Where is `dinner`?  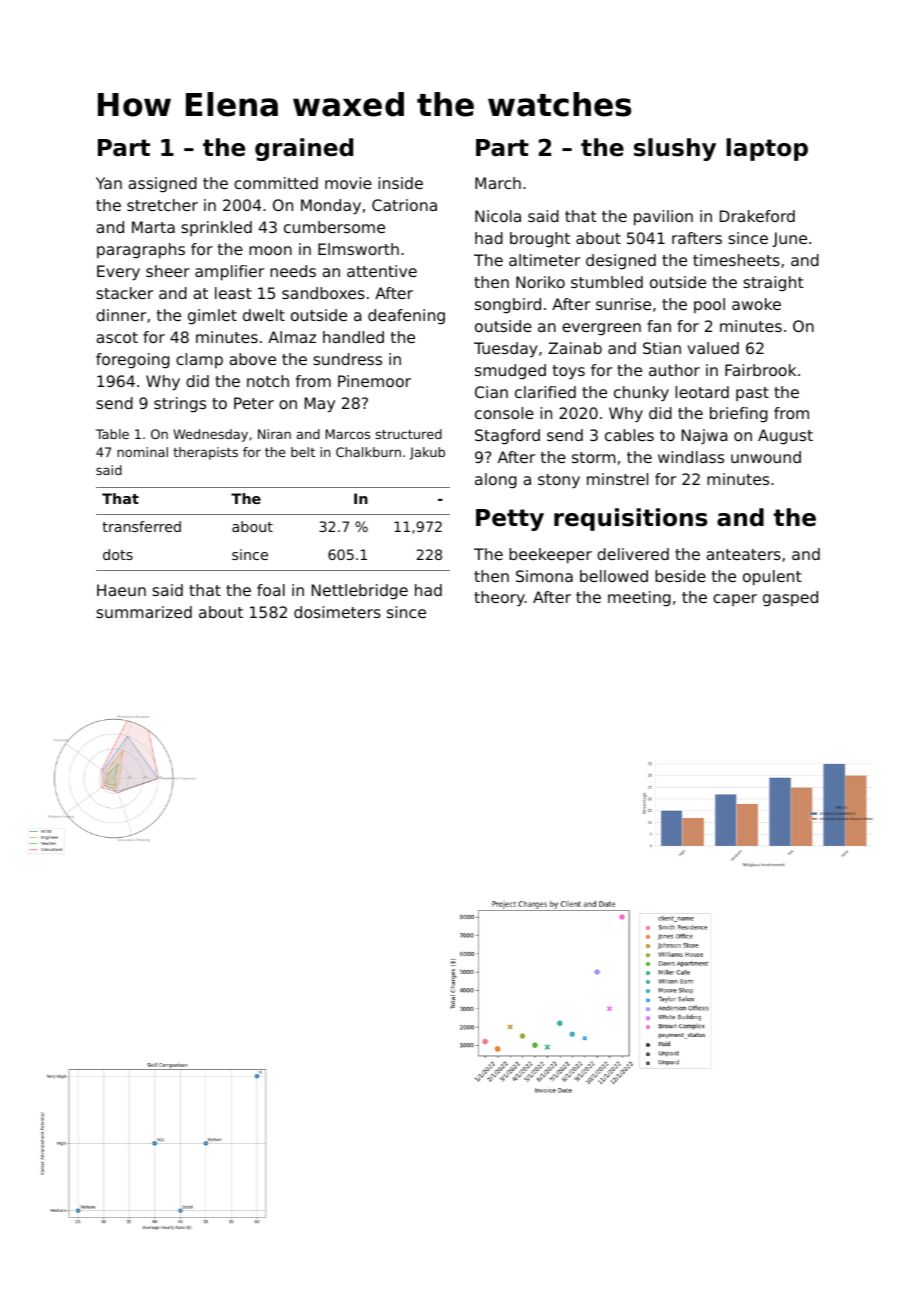
dinner is located at coordinates (121, 315).
